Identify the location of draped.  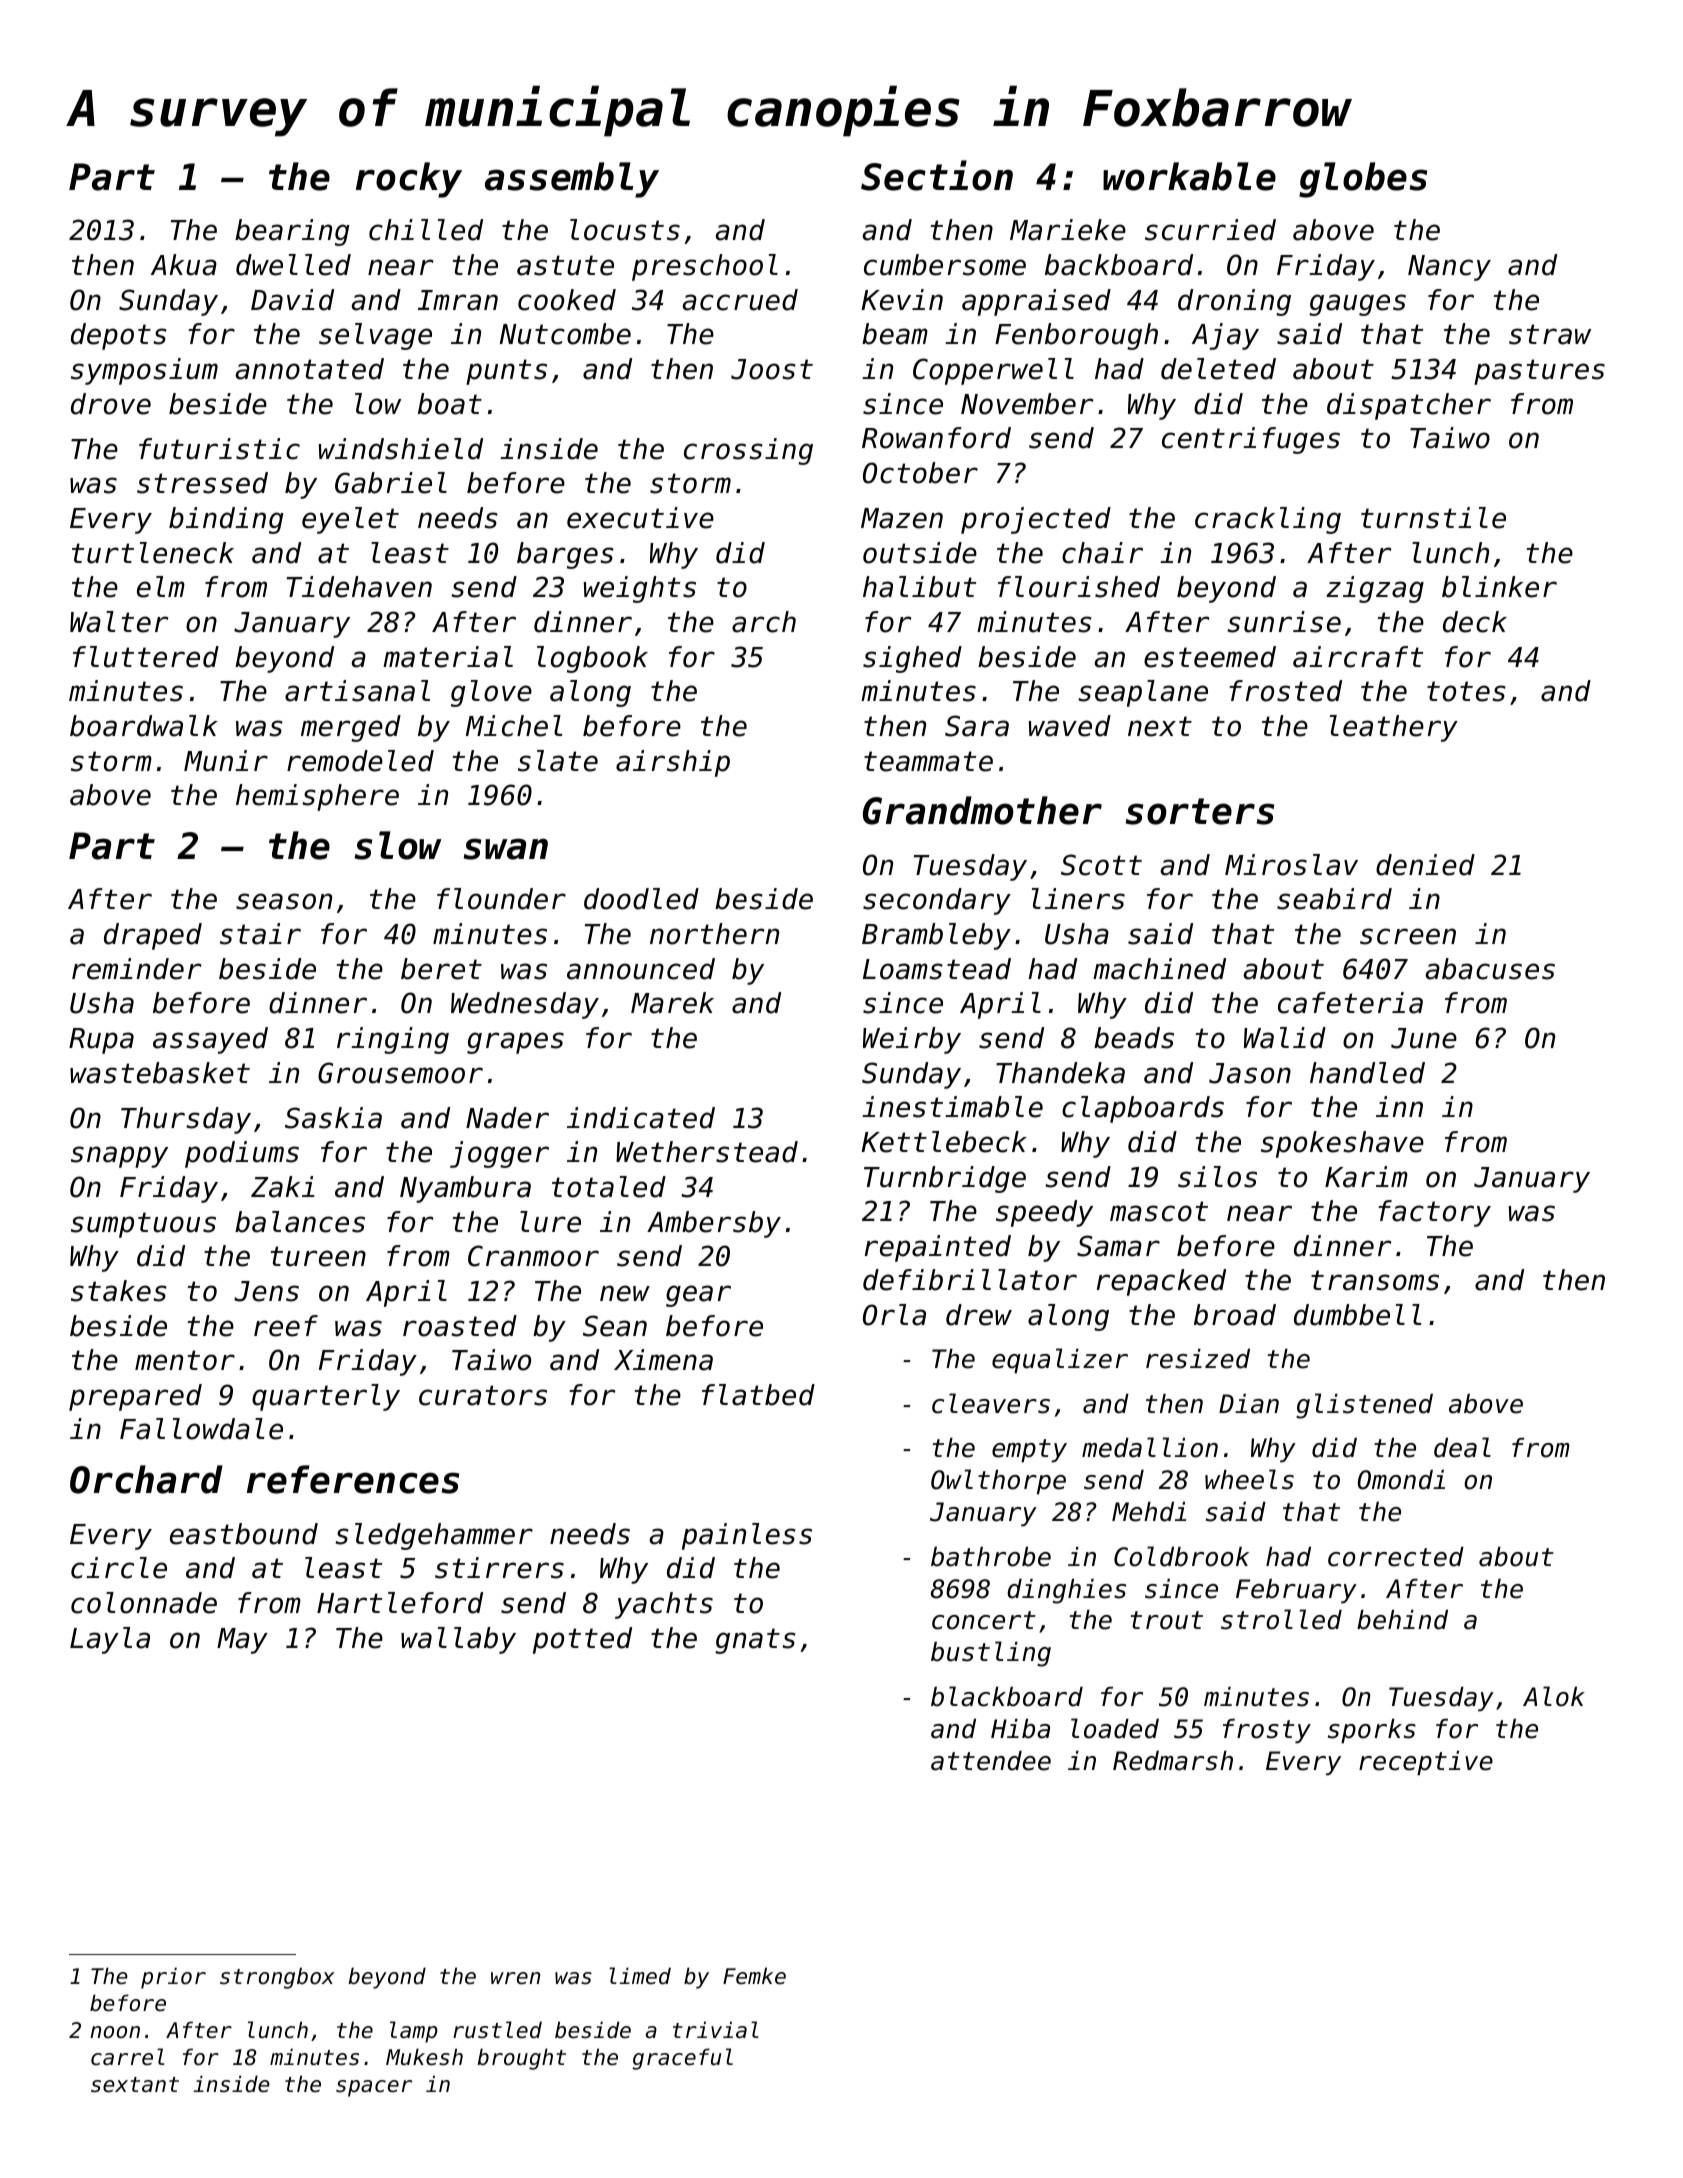
(153, 936).
